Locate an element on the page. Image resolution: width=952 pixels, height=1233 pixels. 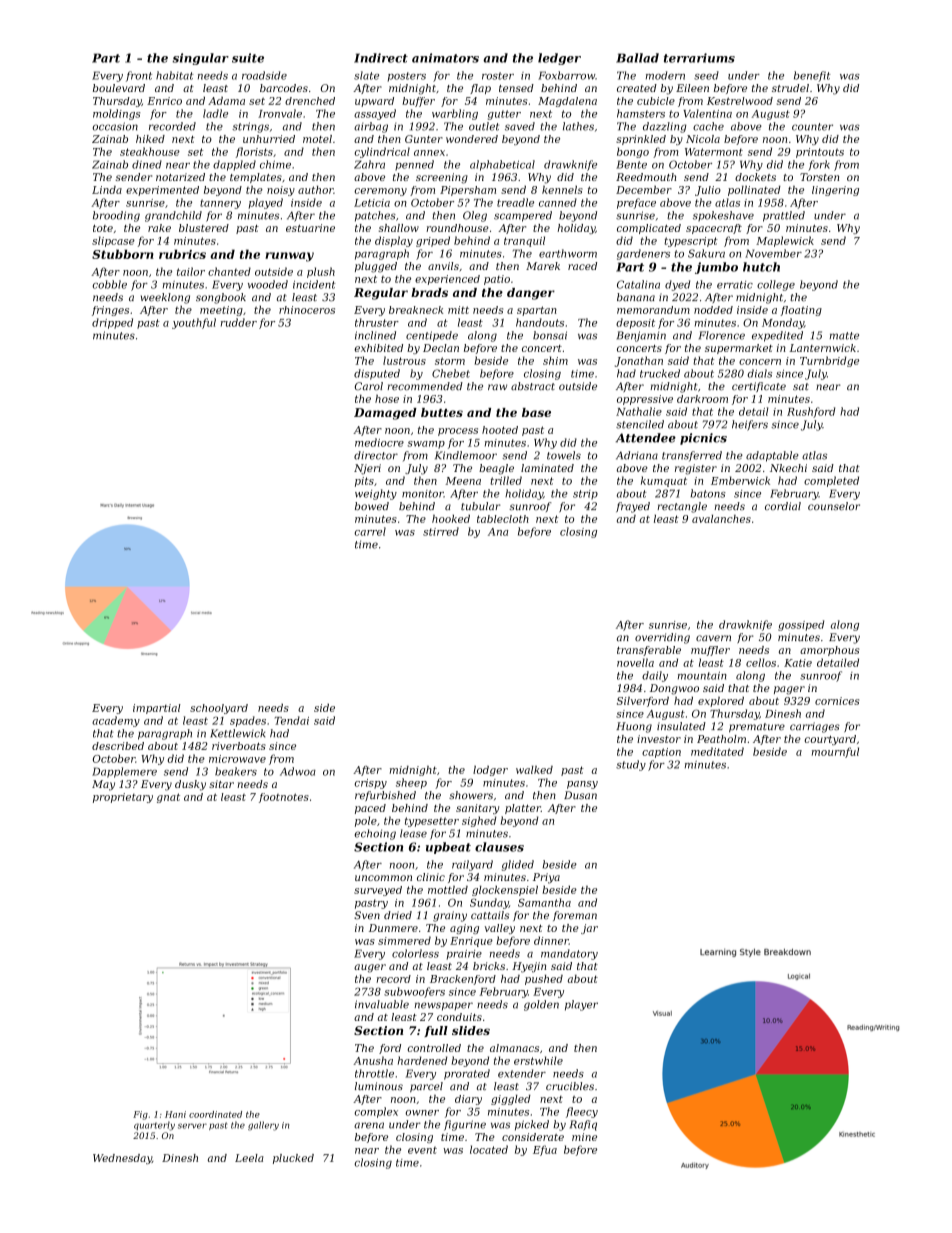
Hani is located at coordinates (175, 1114).
